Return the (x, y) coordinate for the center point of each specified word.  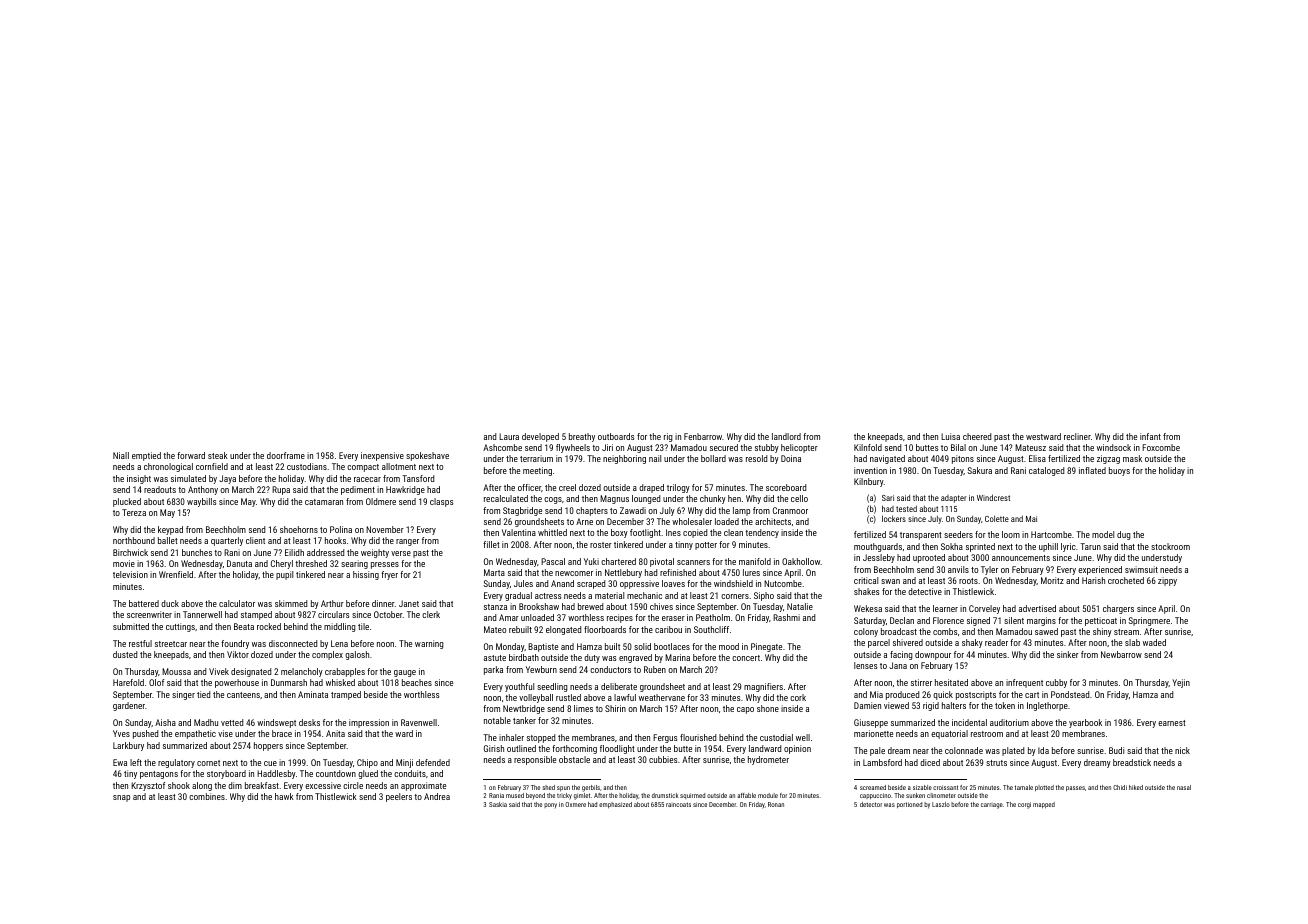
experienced (1100, 570)
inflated (1092, 470)
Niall (121, 455)
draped (651, 488)
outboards (616, 436)
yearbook (1085, 723)
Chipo (367, 763)
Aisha (165, 722)
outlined (521, 748)
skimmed (291, 603)
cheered (977, 436)
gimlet (582, 796)
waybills (202, 502)
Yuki (591, 561)
